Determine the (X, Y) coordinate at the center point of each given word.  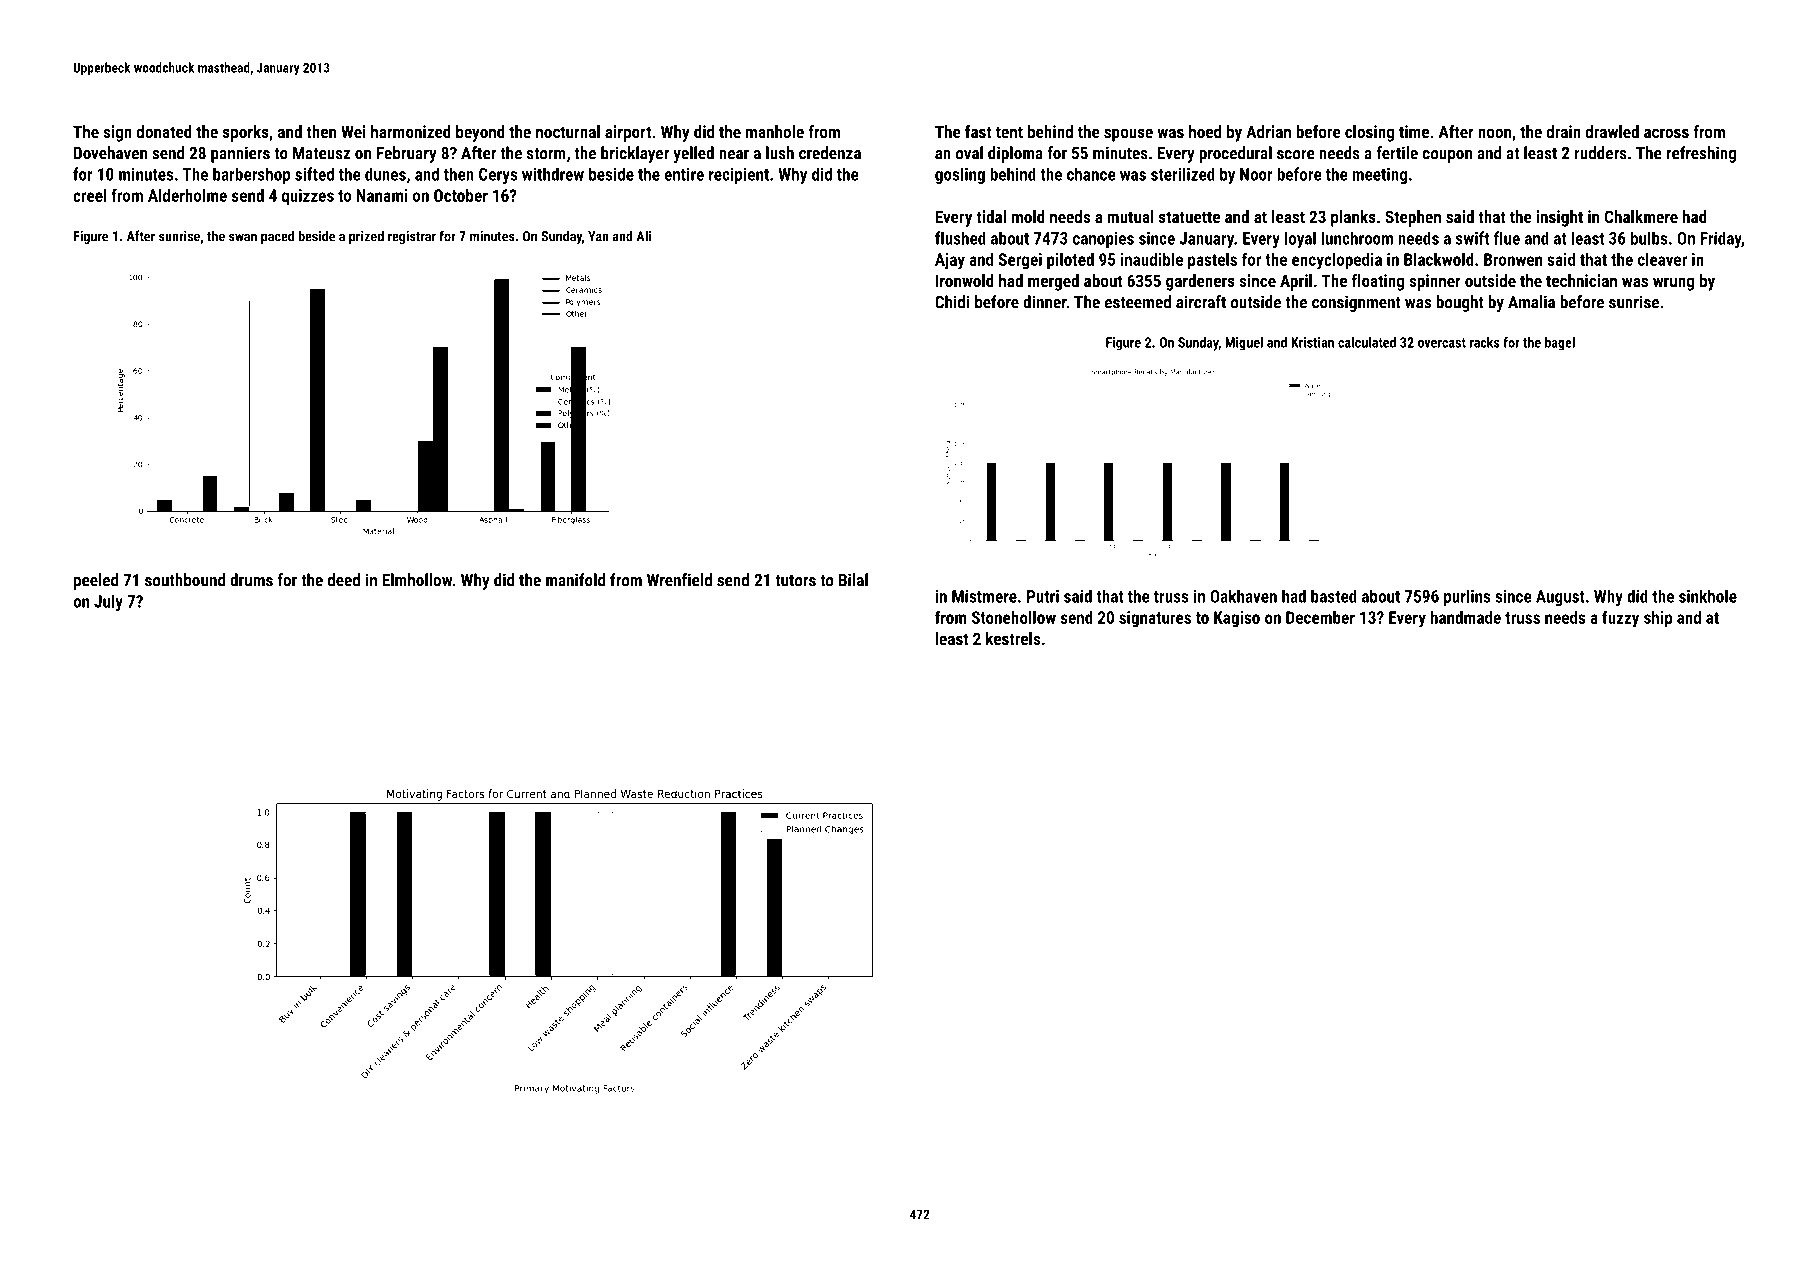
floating (1378, 282)
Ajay (950, 261)
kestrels (1013, 638)
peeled (96, 581)
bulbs (1649, 238)
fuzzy (1620, 619)
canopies (1103, 240)
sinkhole (1708, 596)
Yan (598, 236)
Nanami (382, 195)
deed (344, 580)
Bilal (853, 580)
